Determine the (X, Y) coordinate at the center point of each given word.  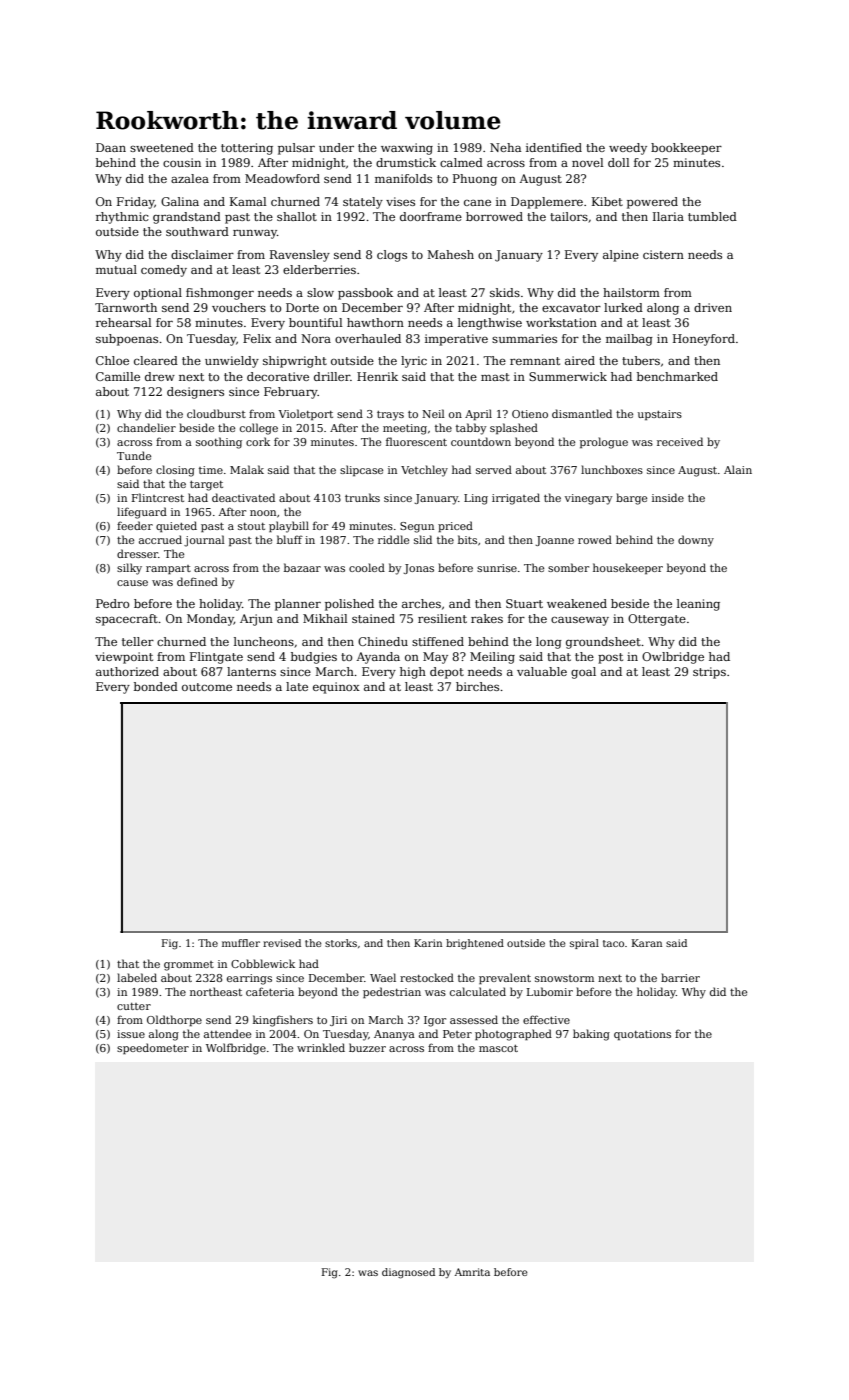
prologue (604, 443)
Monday (210, 620)
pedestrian (392, 992)
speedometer (153, 1048)
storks (341, 943)
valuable (542, 671)
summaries (524, 338)
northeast (216, 991)
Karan (647, 943)
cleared (156, 360)
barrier (680, 977)
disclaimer (202, 254)
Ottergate (657, 620)
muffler (241, 943)
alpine (621, 256)
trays (390, 416)
